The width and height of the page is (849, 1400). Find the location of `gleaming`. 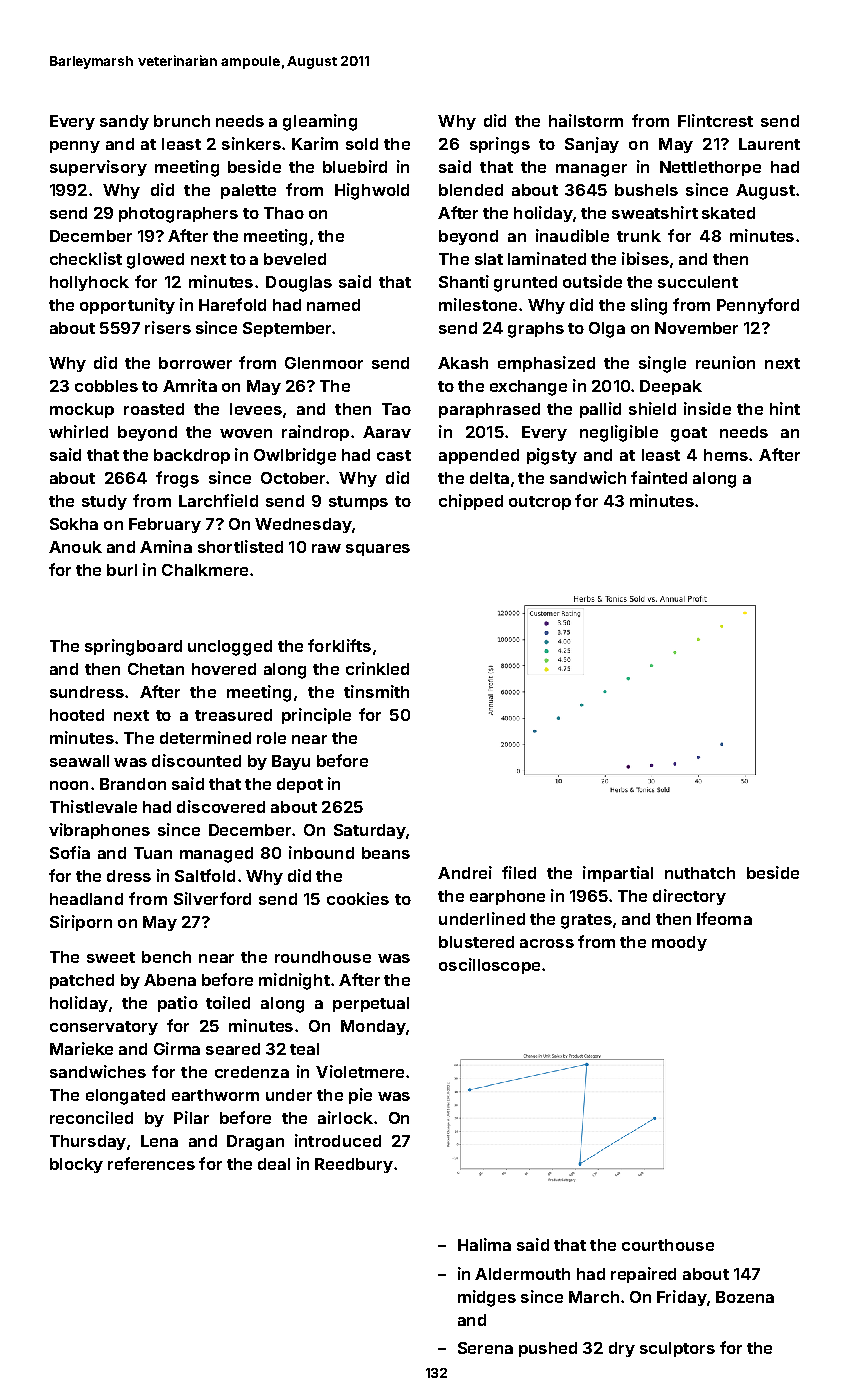

gleaming is located at coordinates (320, 122).
